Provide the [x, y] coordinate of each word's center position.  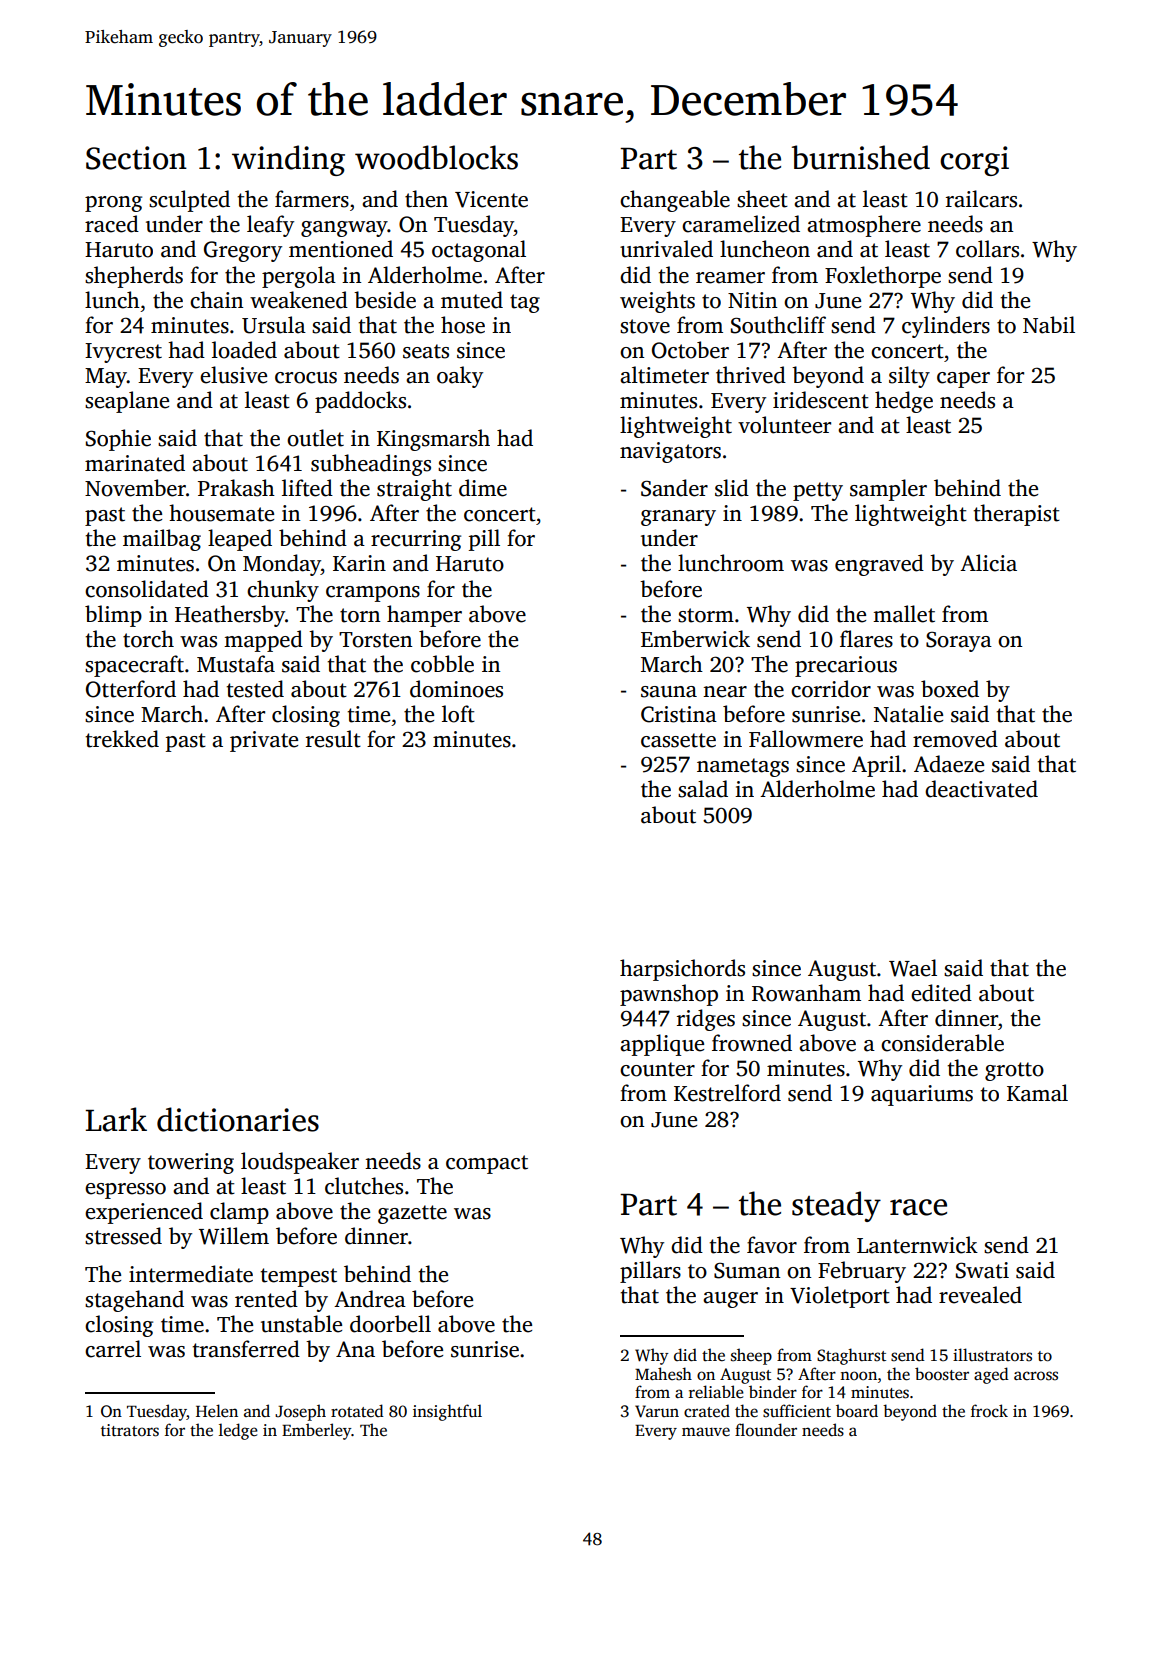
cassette [678, 740]
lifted [307, 488]
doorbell [390, 1324]
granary [678, 518]
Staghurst [851, 1356]
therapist [1016, 515]
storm [706, 615]
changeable [675, 201]
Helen [217, 1410]
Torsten [375, 640]
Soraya [959, 642]
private [264, 741]
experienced [144, 1213]
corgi [974, 161]
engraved [879, 565]
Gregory [243, 251]
